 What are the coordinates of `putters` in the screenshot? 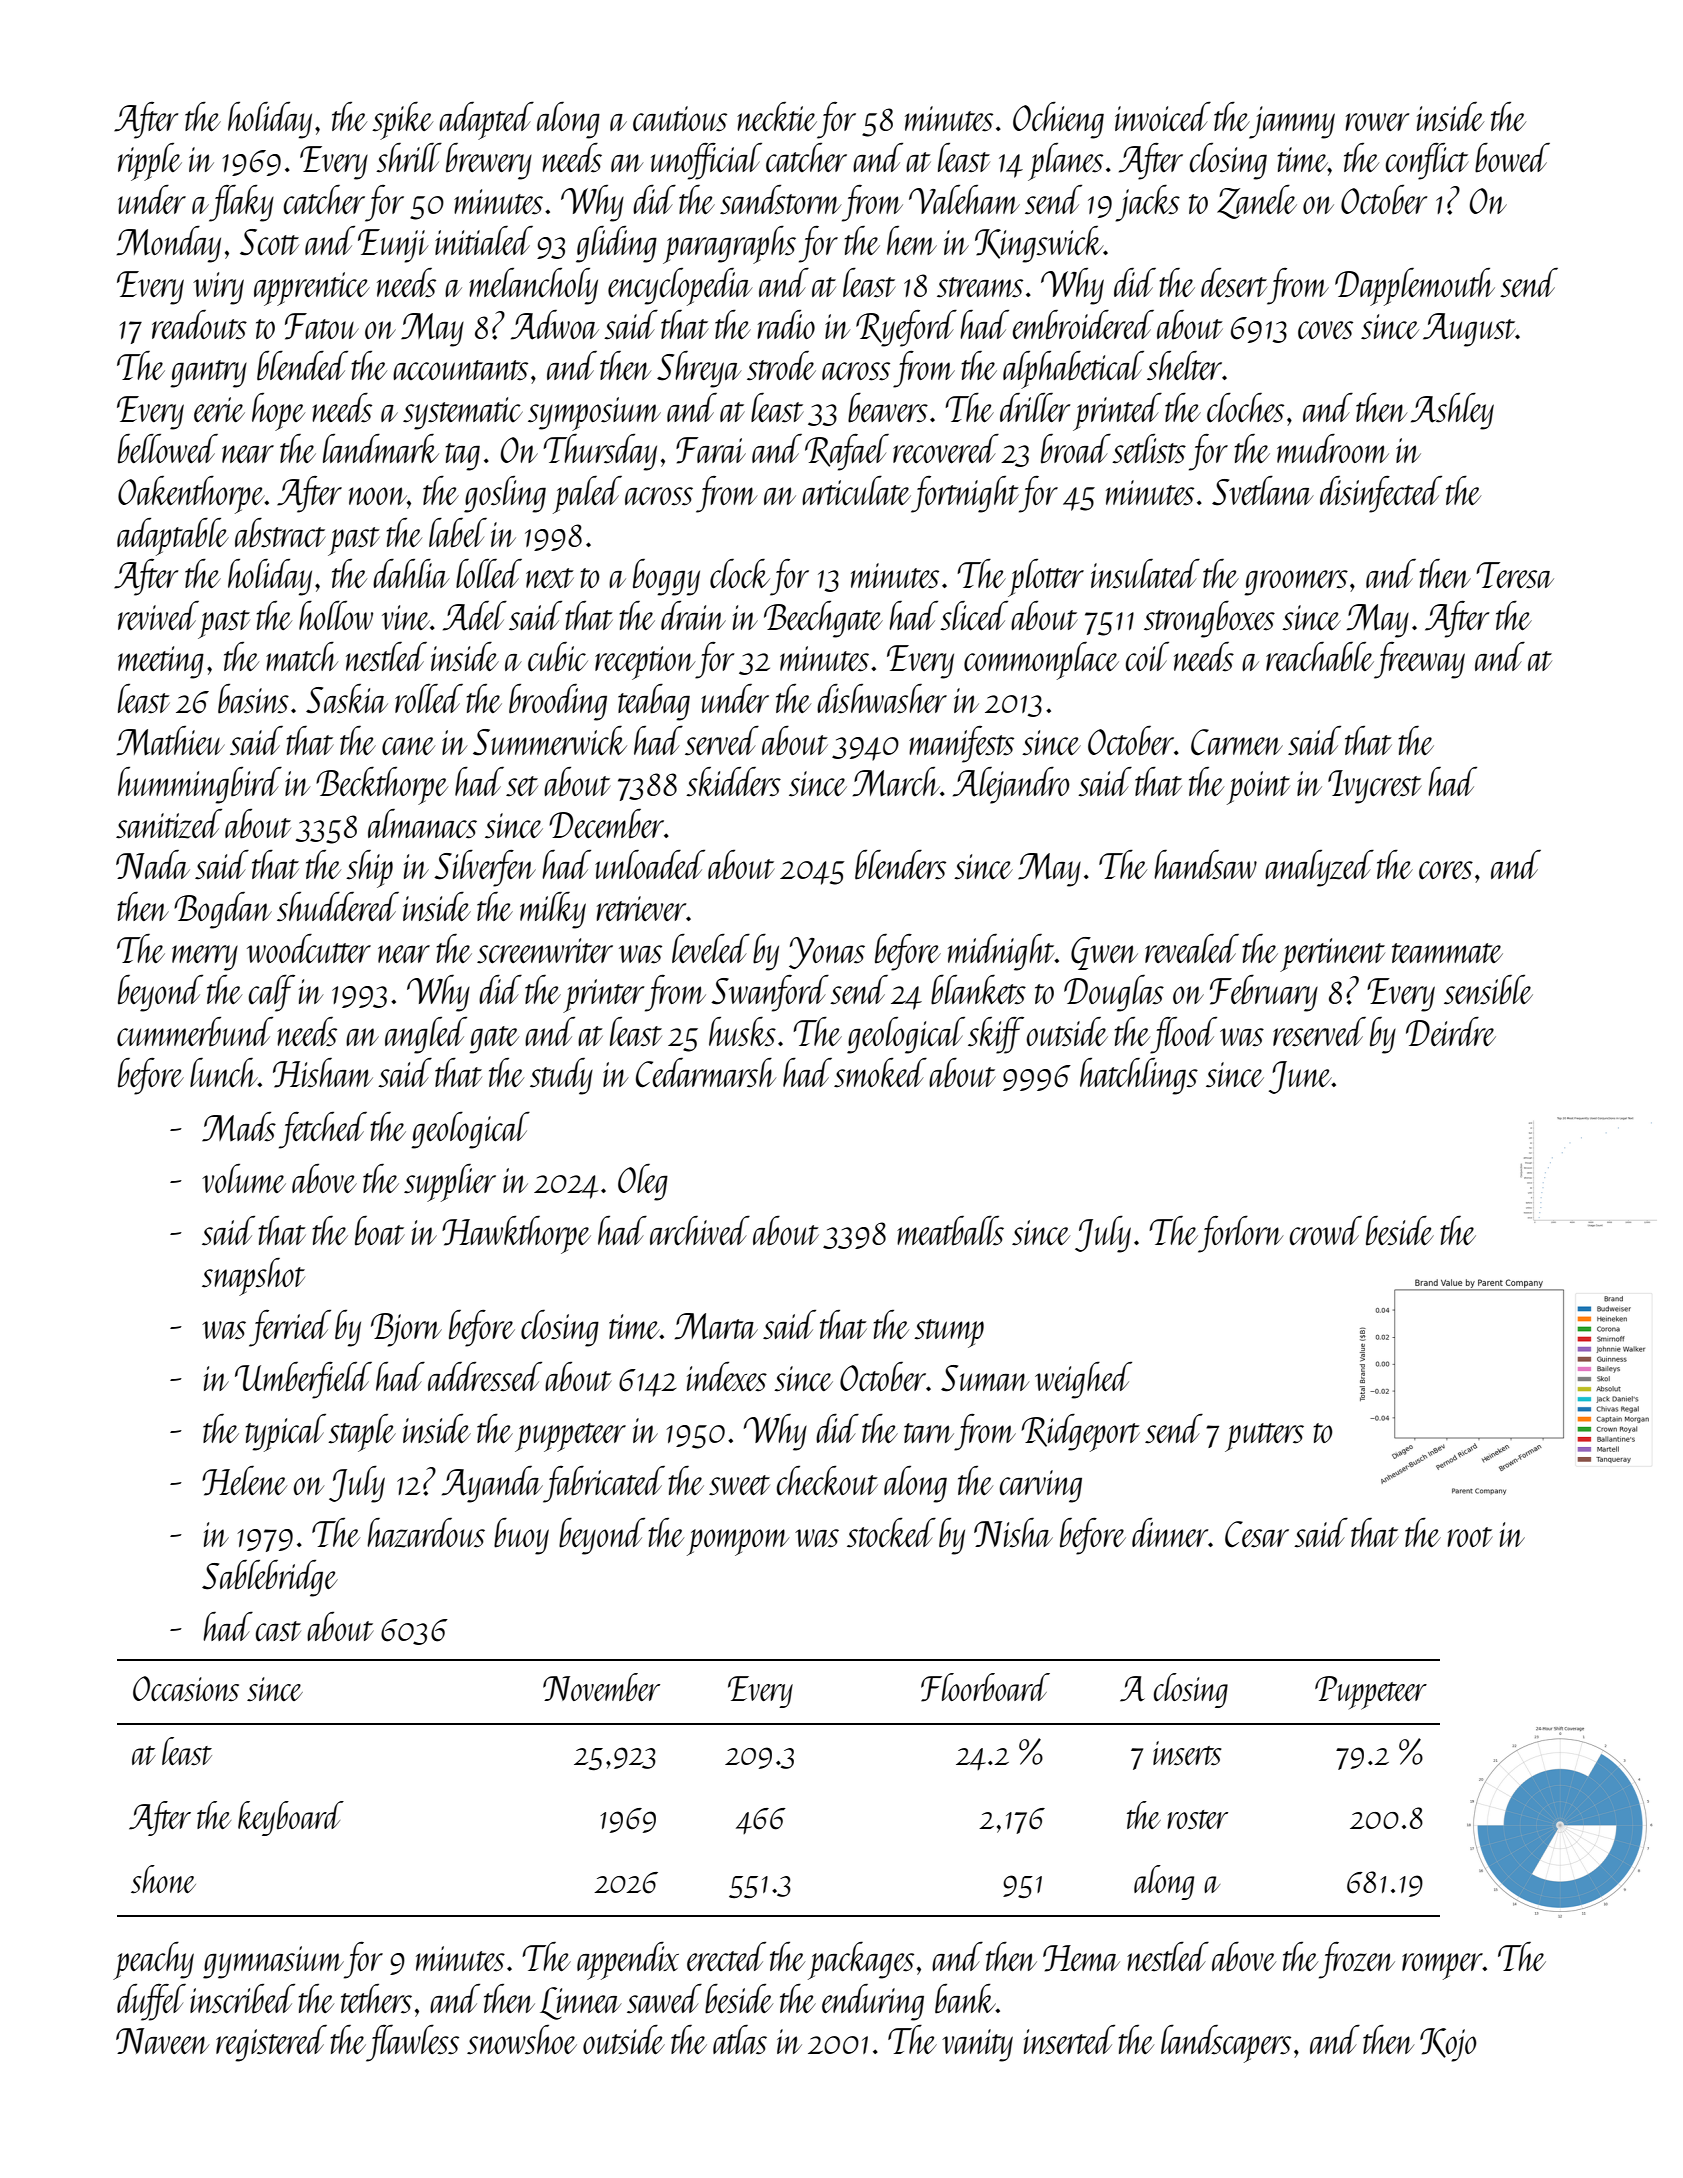 It's located at (1264, 1437).
